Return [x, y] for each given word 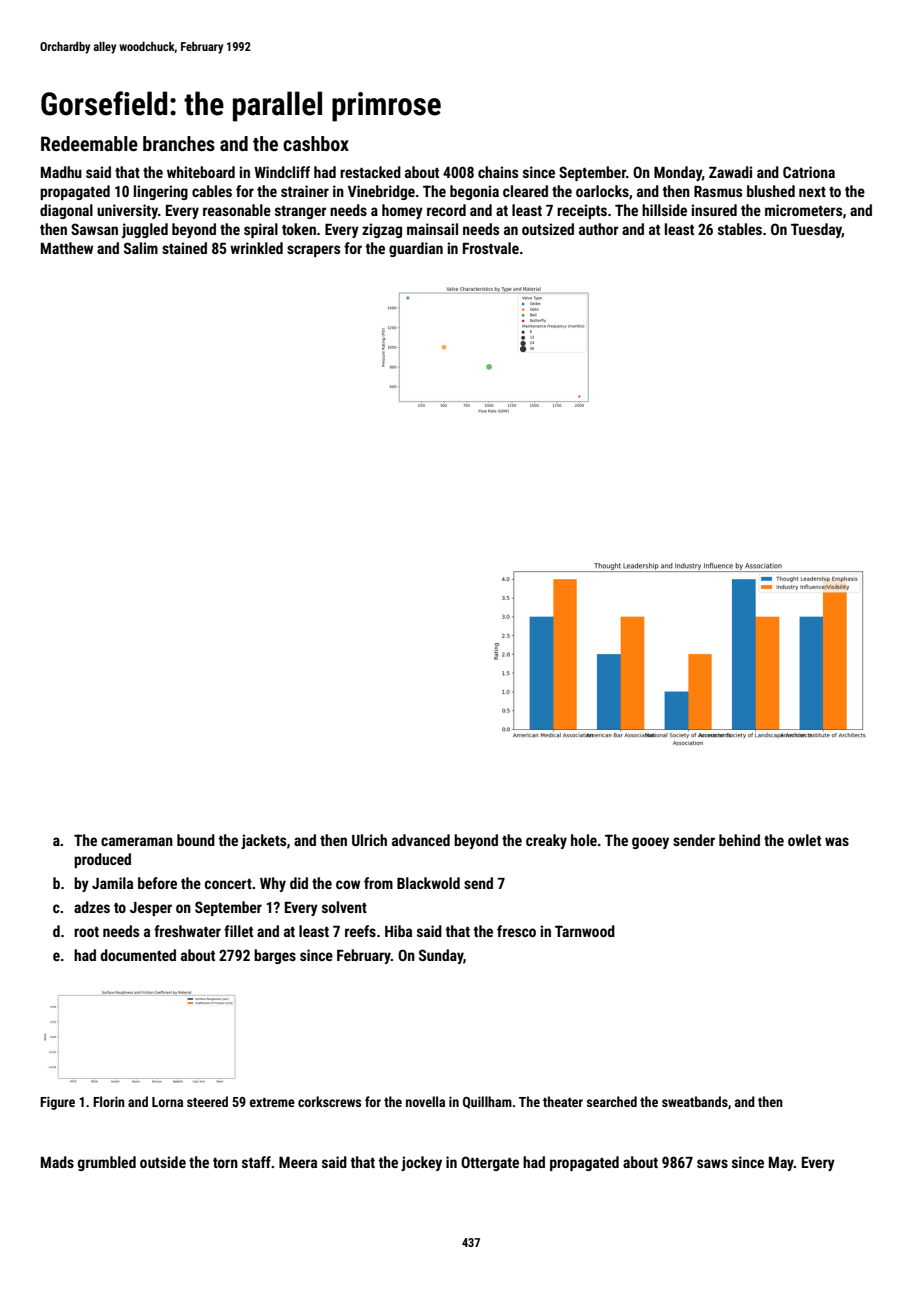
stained [184, 248]
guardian [416, 249]
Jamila [112, 883]
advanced [421, 840]
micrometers [803, 210]
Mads [57, 1162]
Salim [141, 248]
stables [740, 229]
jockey [421, 1163]
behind [739, 840]
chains [498, 172]
